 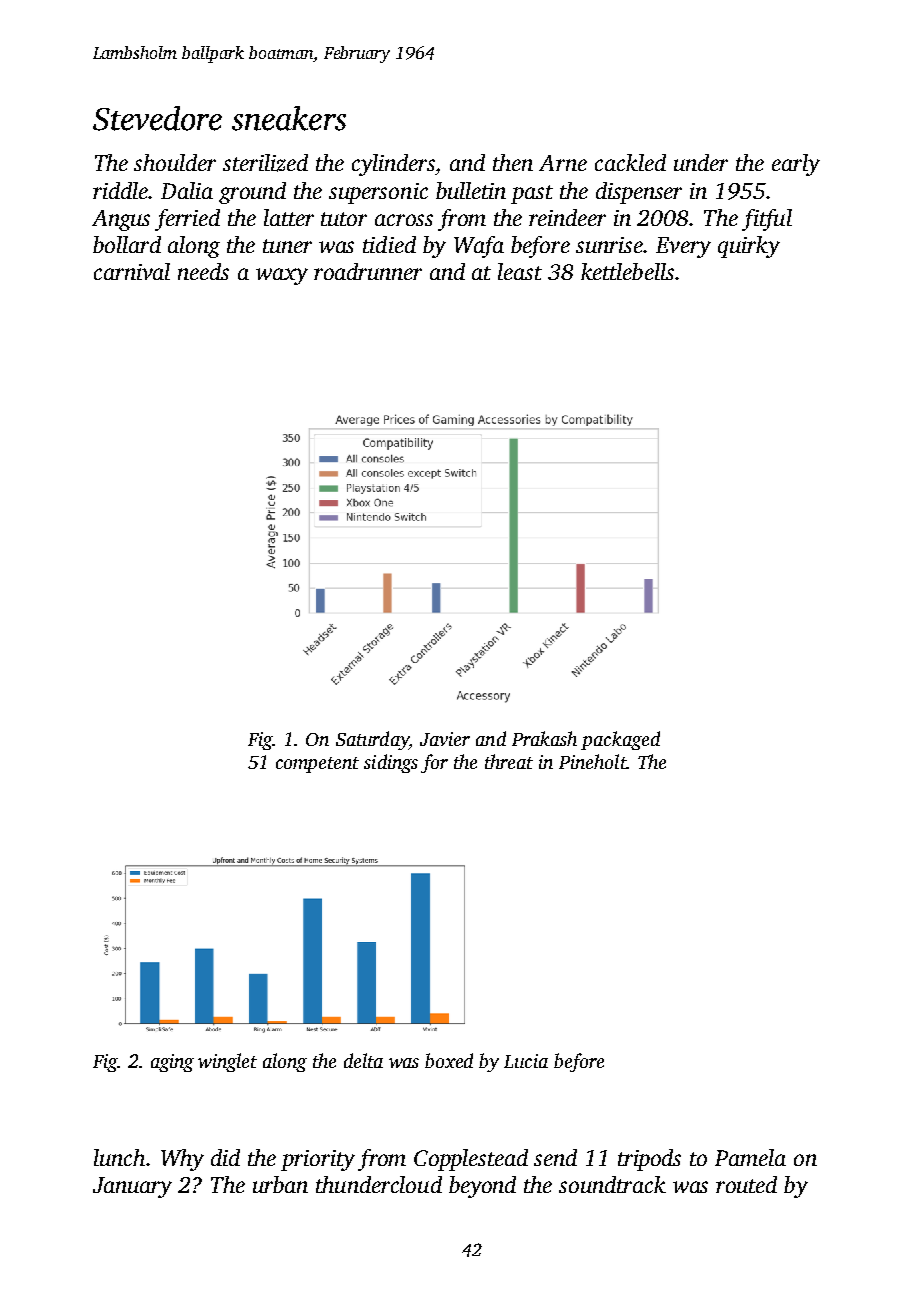 What do you see at coordinates (119, 1157) in the document?
I see `lunch` at bounding box center [119, 1157].
